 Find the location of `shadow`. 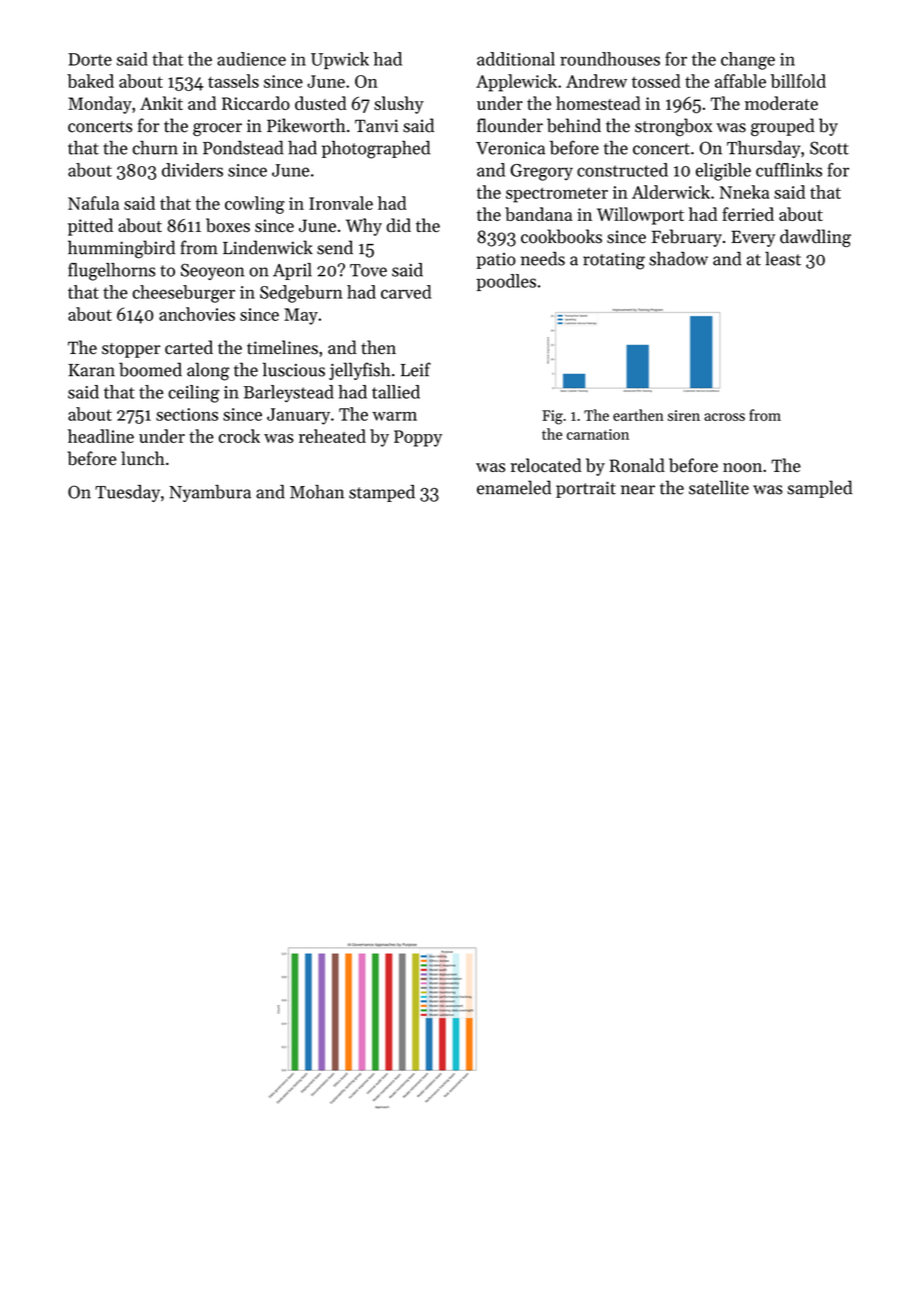

shadow is located at coordinates (678, 259).
